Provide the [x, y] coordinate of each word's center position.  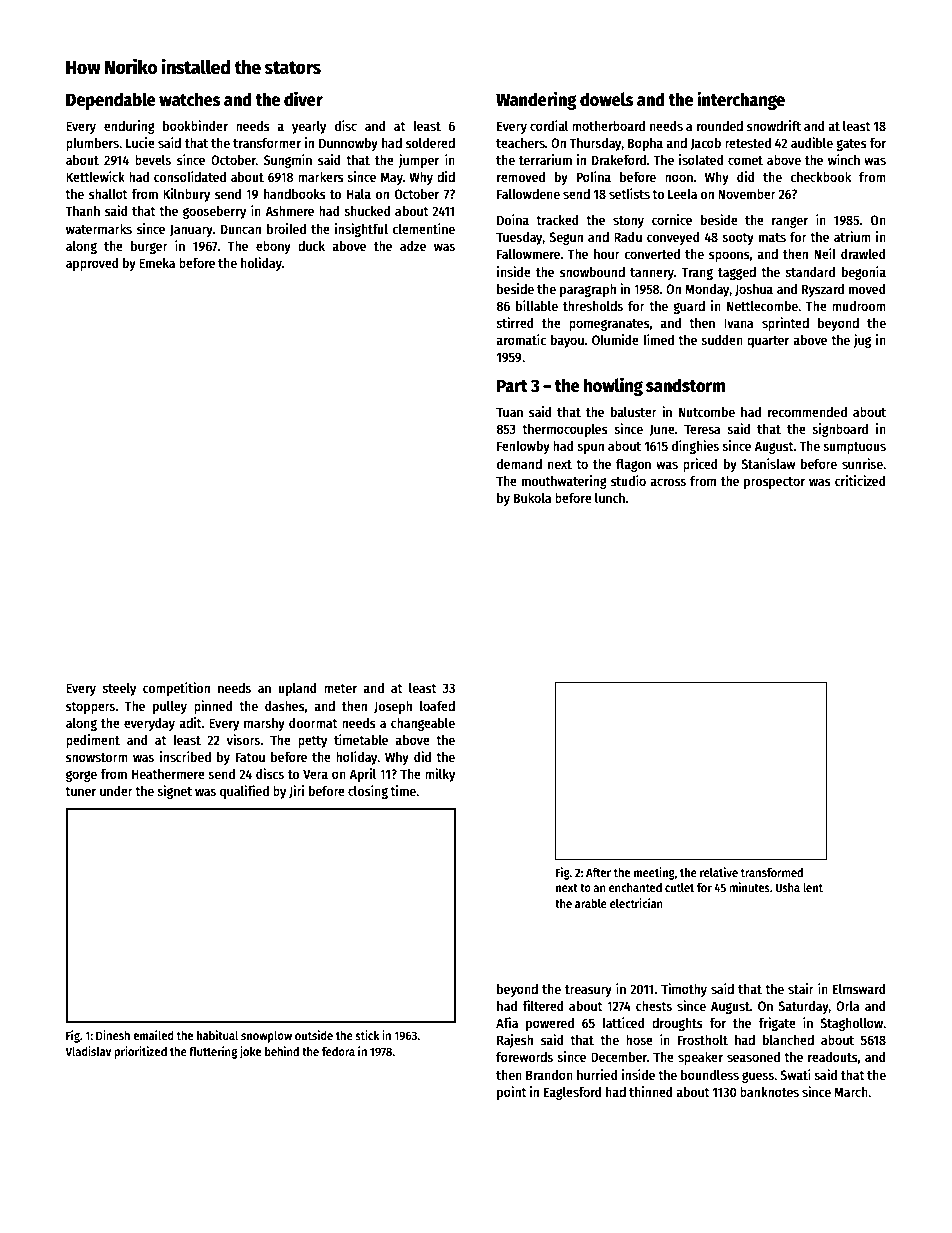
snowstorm [97, 757]
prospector [774, 483]
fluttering [213, 1052]
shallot [108, 193]
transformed [772, 872]
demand [519, 463]
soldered [430, 142]
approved [92, 264]
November [747, 193]
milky [440, 775]
